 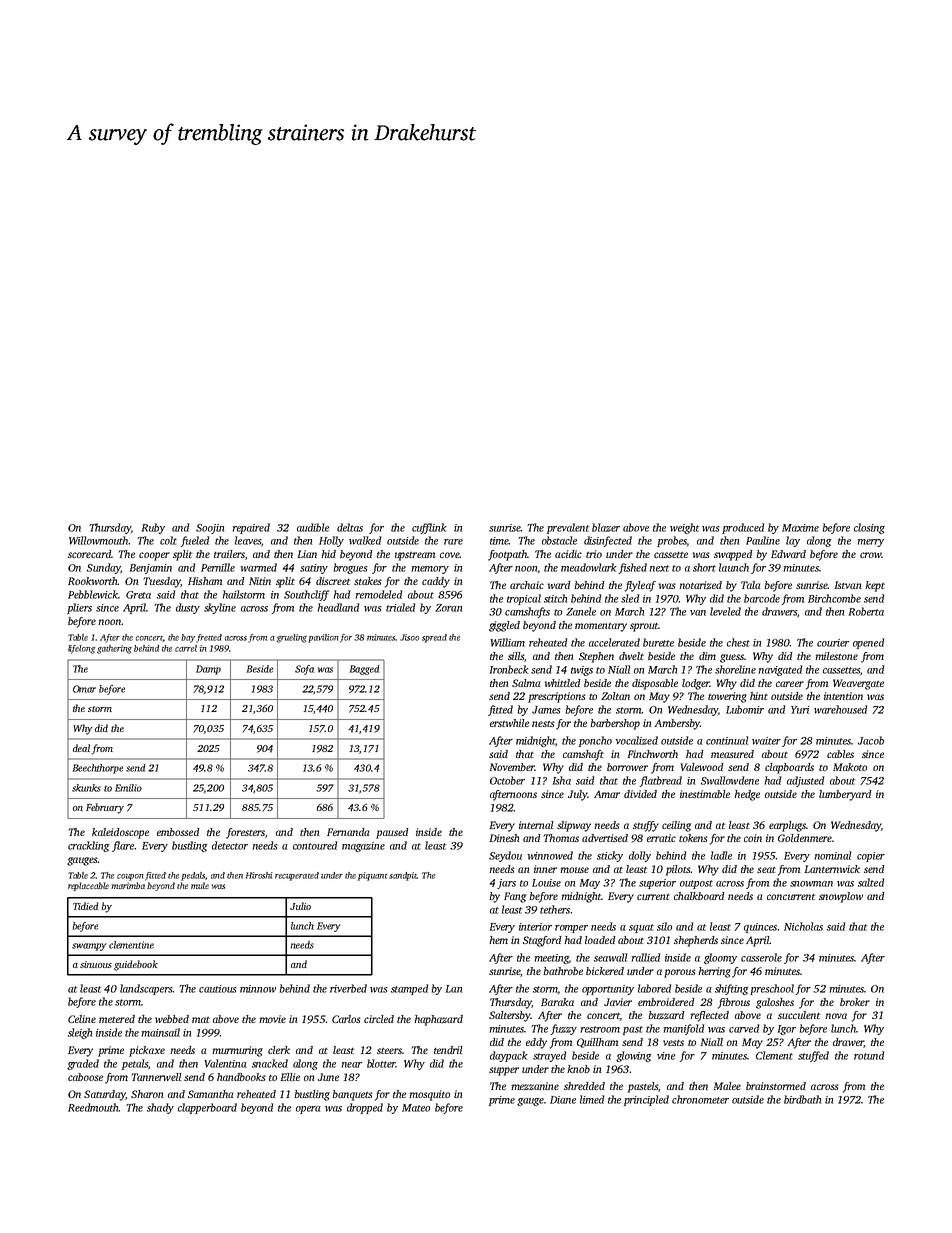 What do you see at coordinates (138, 595) in the image?
I see `Greta` at bounding box center [138, 595].
